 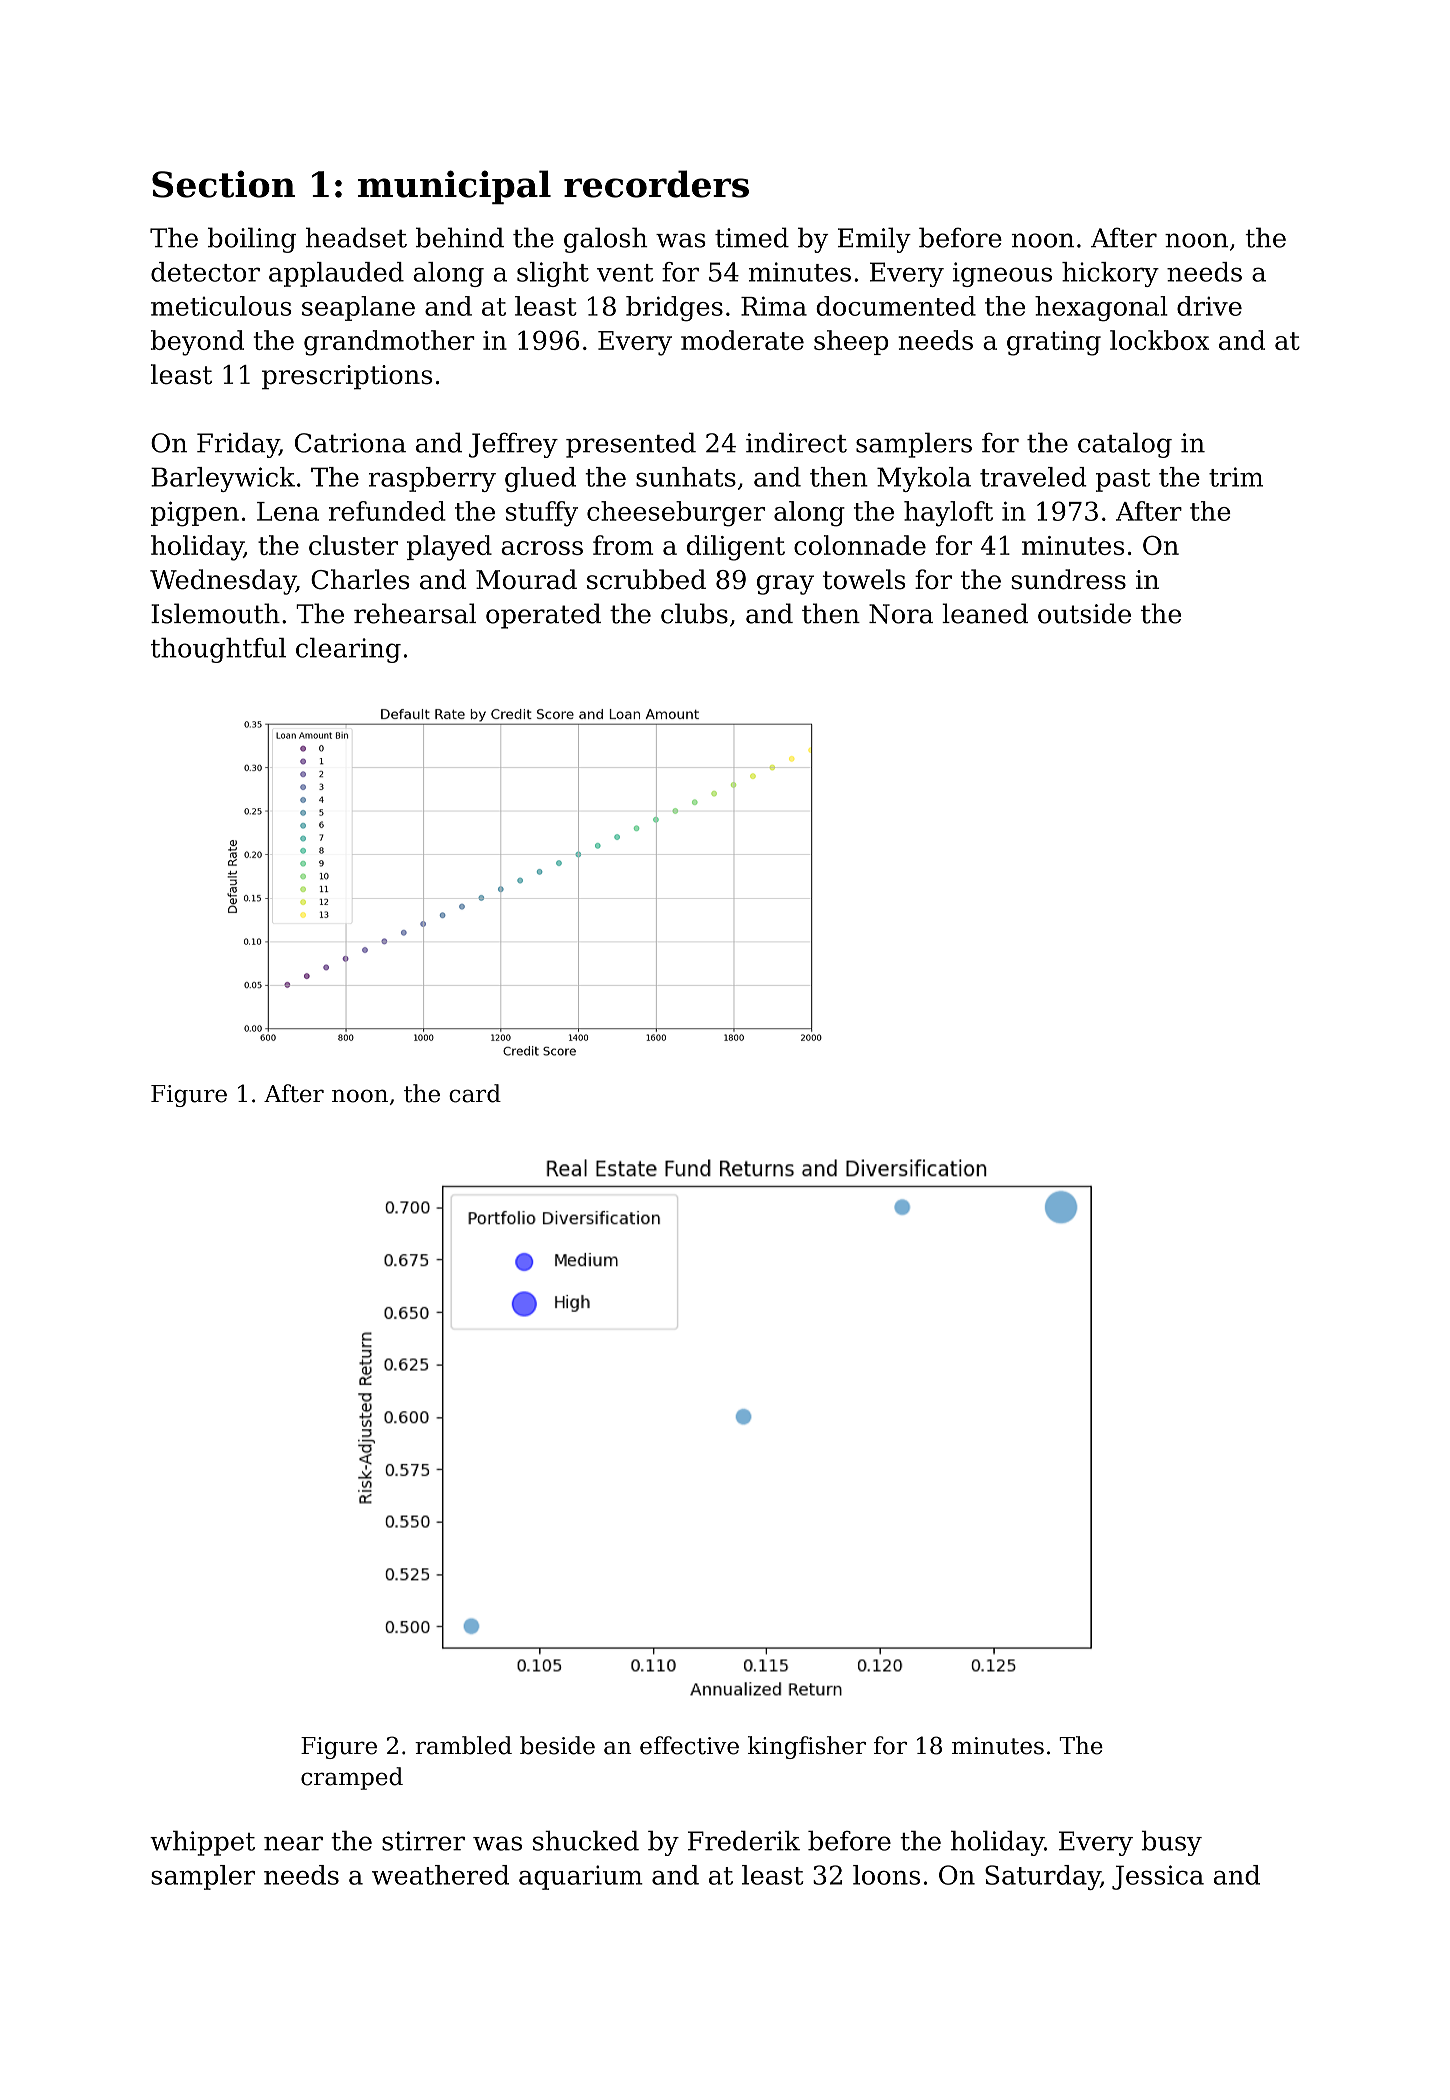 I want to click on drive, so click(x=1209, y=306).
